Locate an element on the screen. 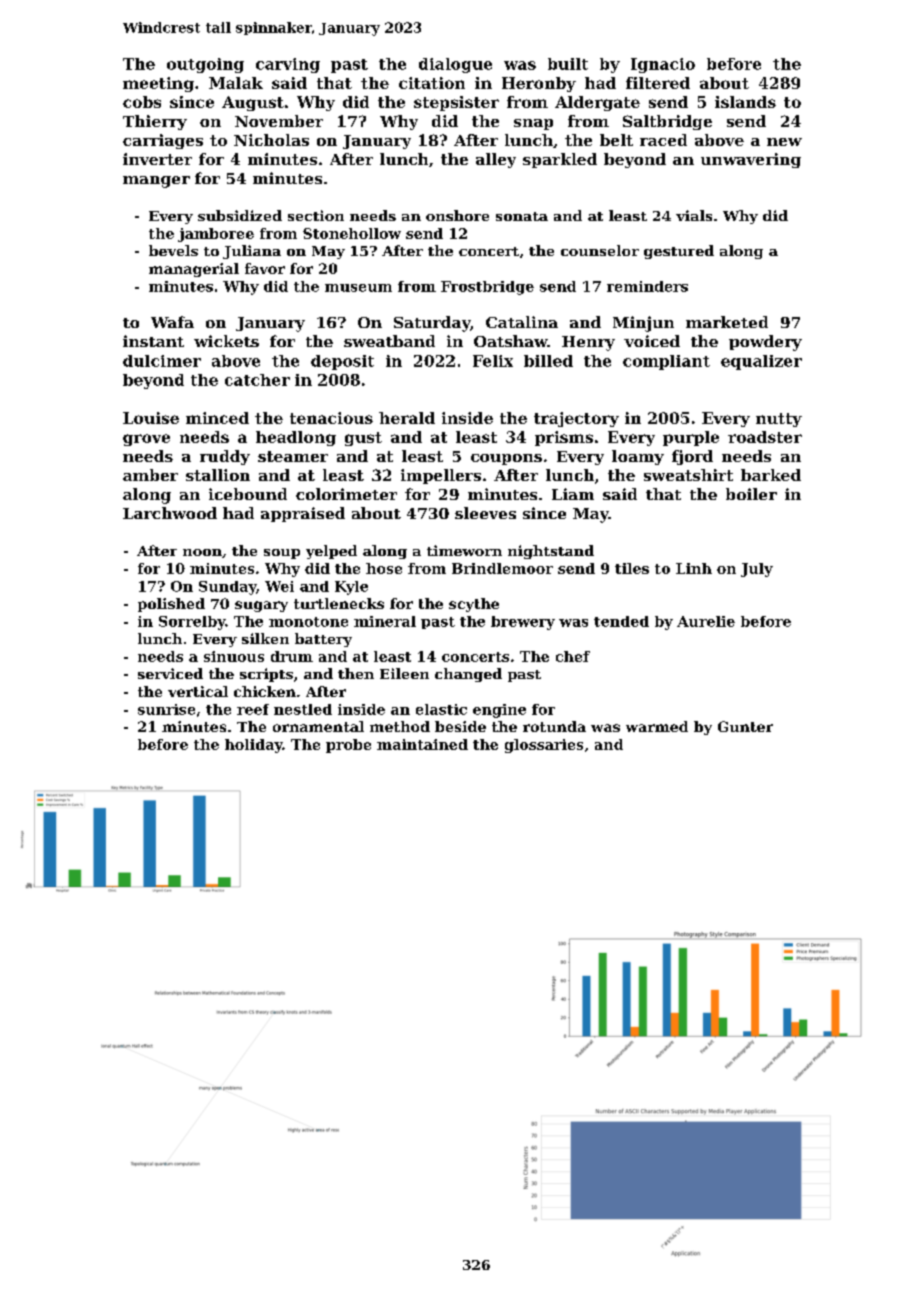  scripts is located at coordinates (266, 675).
